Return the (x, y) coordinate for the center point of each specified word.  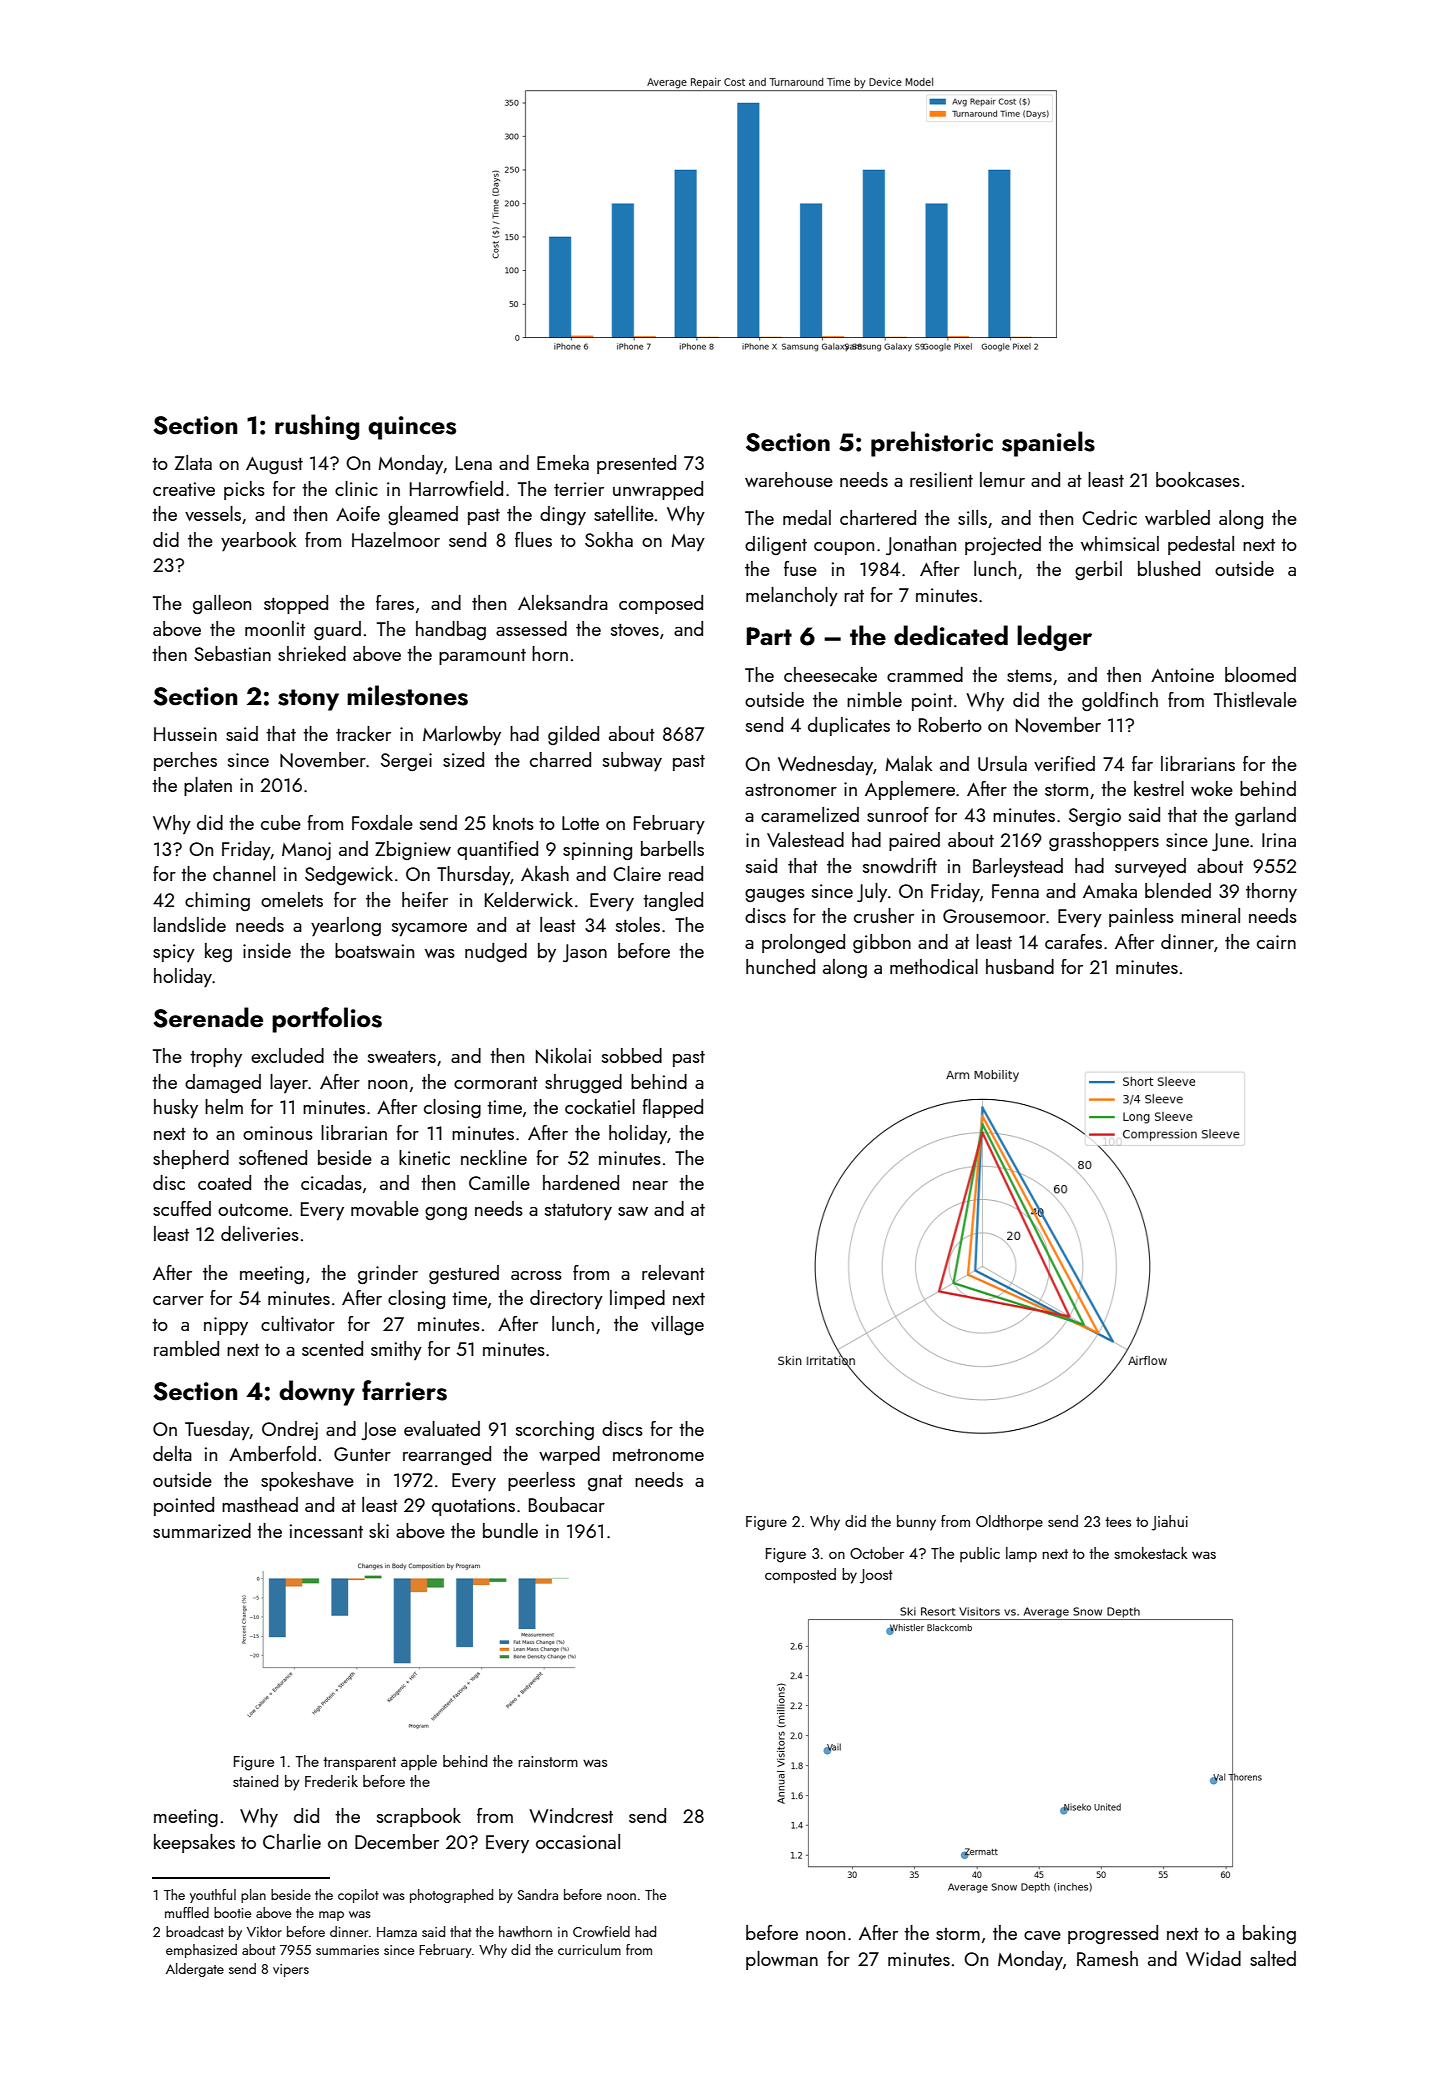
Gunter (362, 1454)
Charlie (292, 1841)
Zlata (193, 462)
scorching (555, 1430)
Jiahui (1169, 1523)
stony (308, 700)
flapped (672, 1108)
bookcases (1198, 479)
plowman (782, 1960)
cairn (1276, 942)
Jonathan (921, 545)
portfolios (327, 1020)
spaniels (1048, 444)
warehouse (789, 479)
